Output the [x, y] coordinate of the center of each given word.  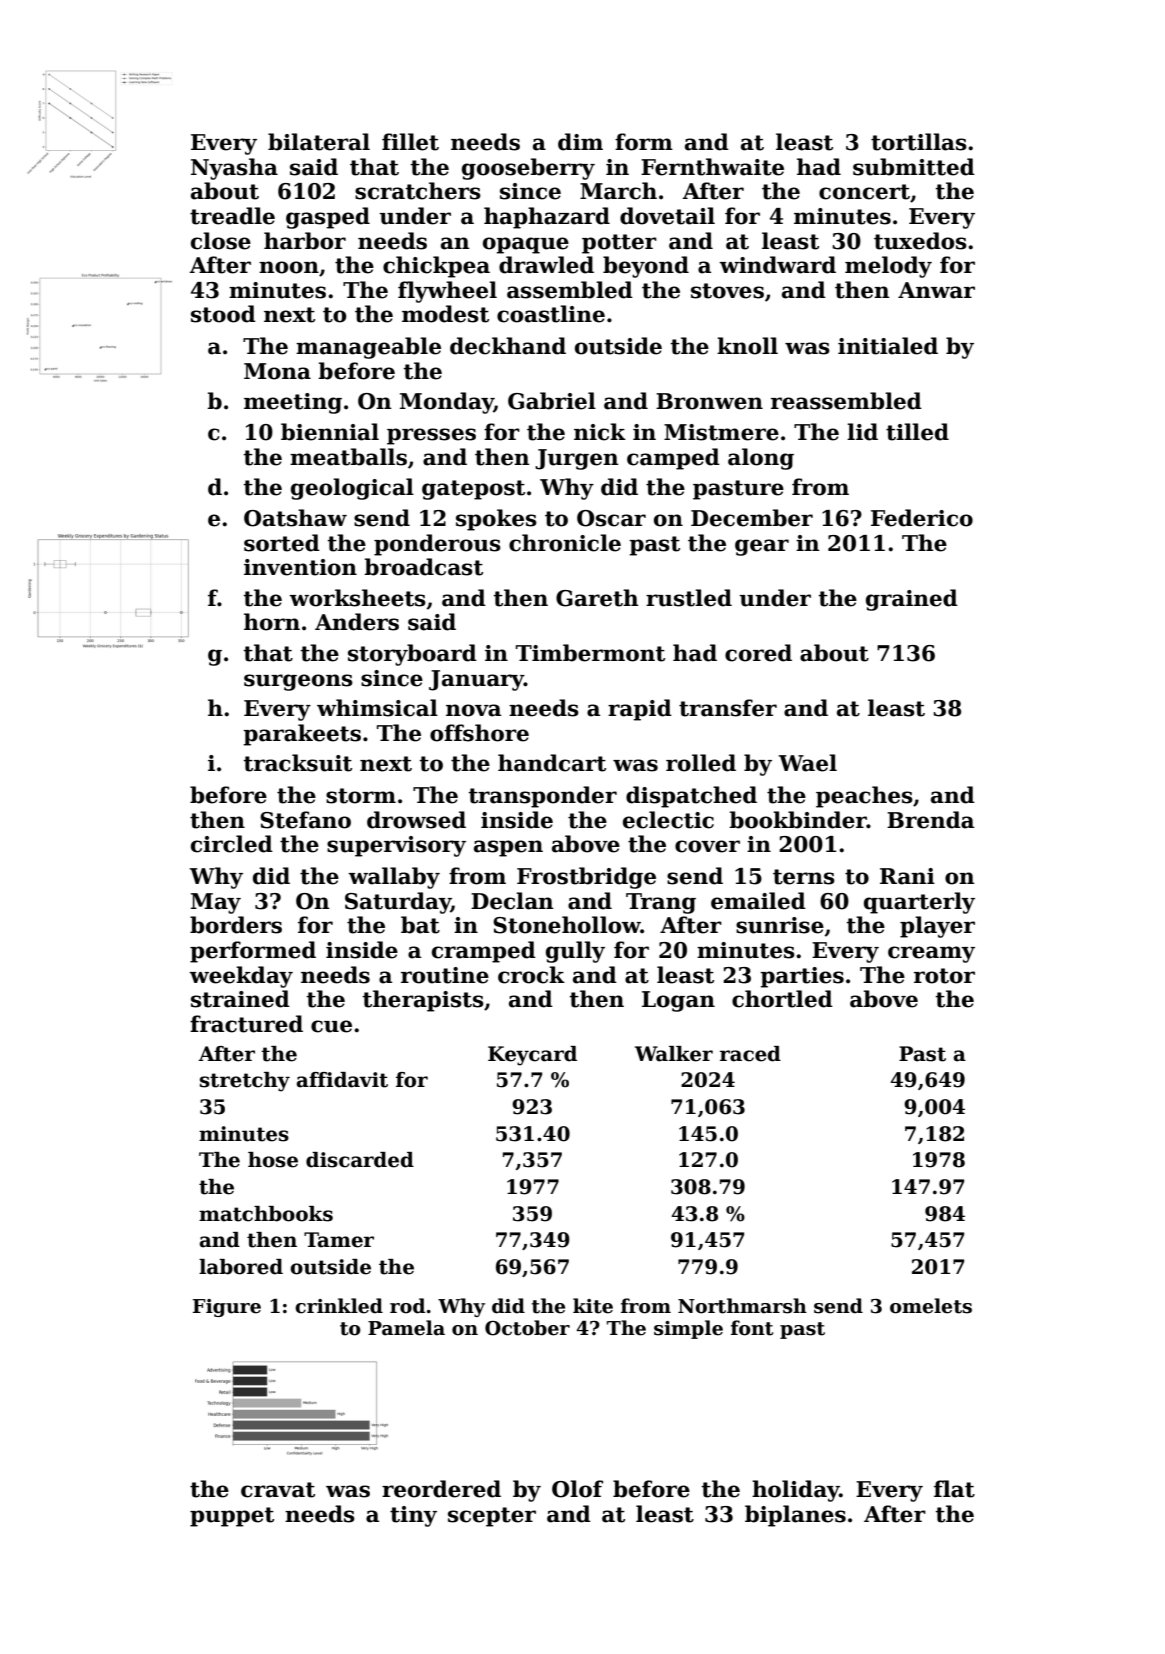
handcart [552, 763]
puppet [232, 1517]
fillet [410, 142]
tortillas [919, 142]
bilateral [319, 142]
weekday [241, 977]
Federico [922, 518]
